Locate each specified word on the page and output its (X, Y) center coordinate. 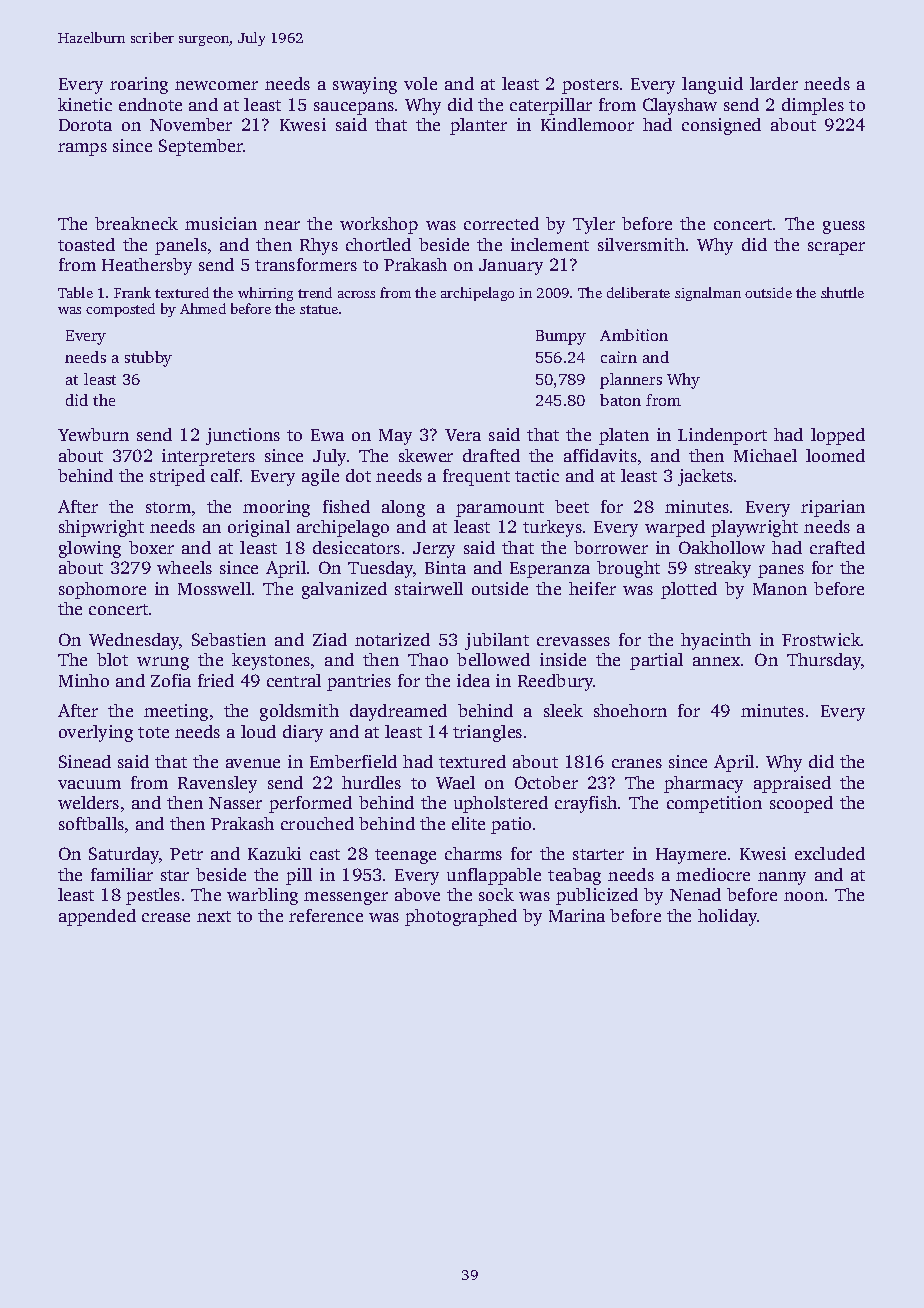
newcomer (216, 85)
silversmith (641, 244)
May (395, 437)
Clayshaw (680, 106)
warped (675, 528)
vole (420, 83)
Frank (132, 292)
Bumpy (561, 337)
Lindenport (722, 436)
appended (97, 917)
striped (177, 477)
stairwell (429, 588)
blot (112, 659)
